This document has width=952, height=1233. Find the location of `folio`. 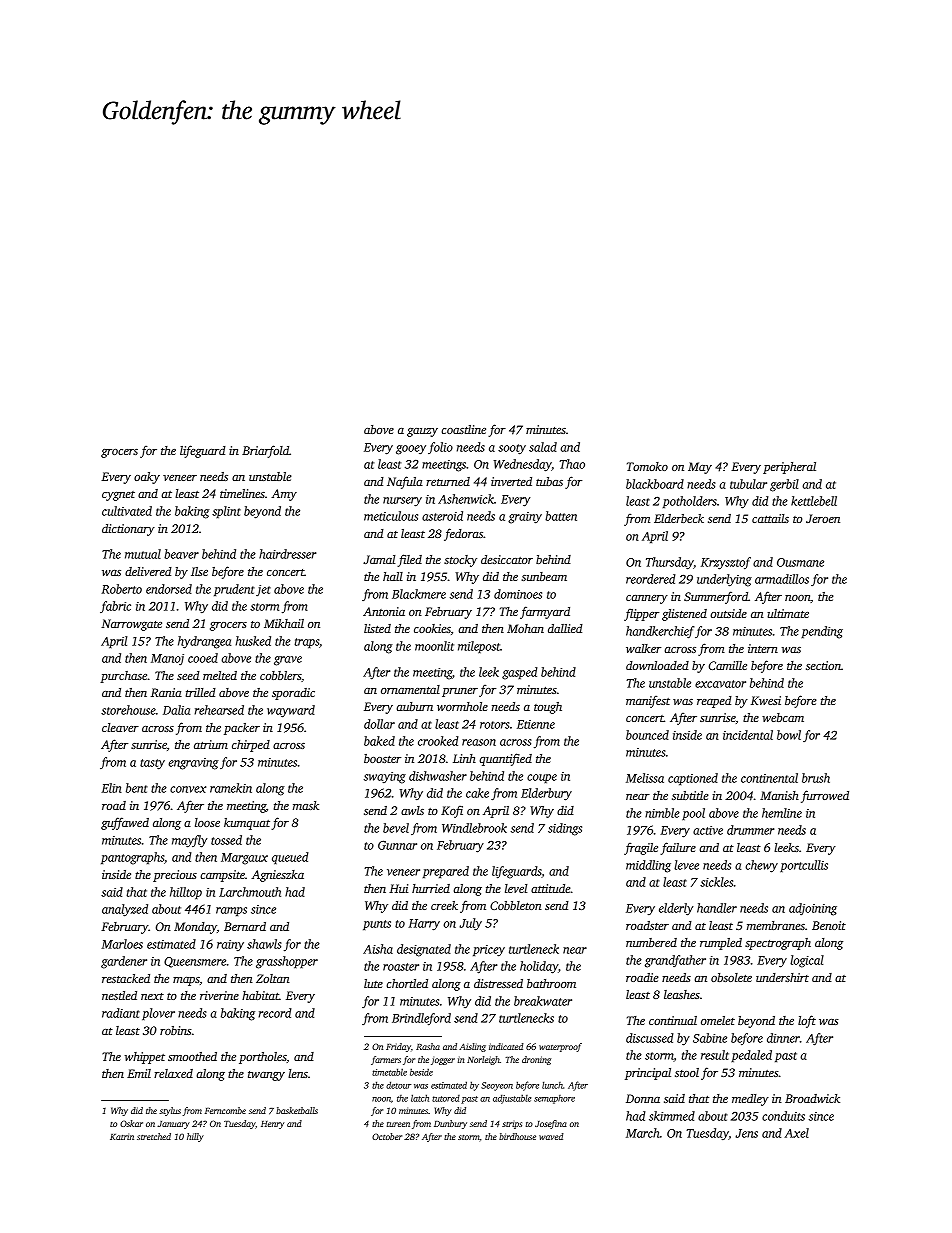

folio is located at coordinates (440, 448).
